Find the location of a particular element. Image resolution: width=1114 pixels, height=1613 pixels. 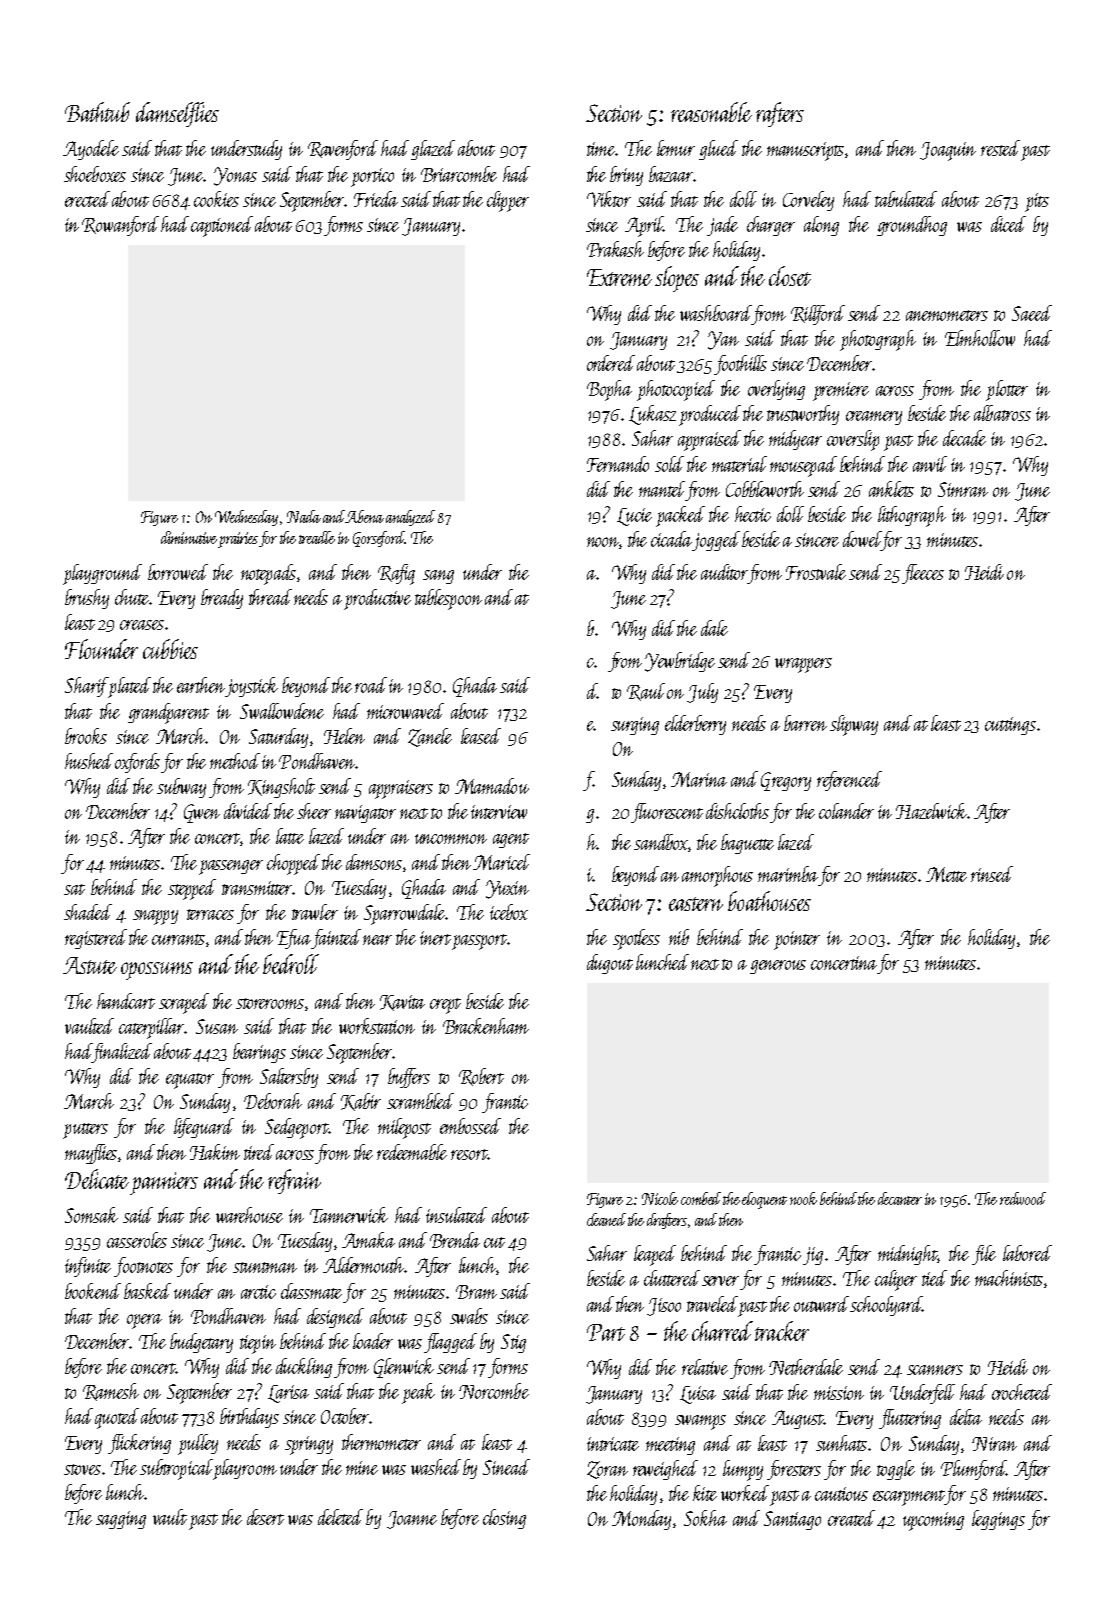

October is located at coordinates (345, 1416).
